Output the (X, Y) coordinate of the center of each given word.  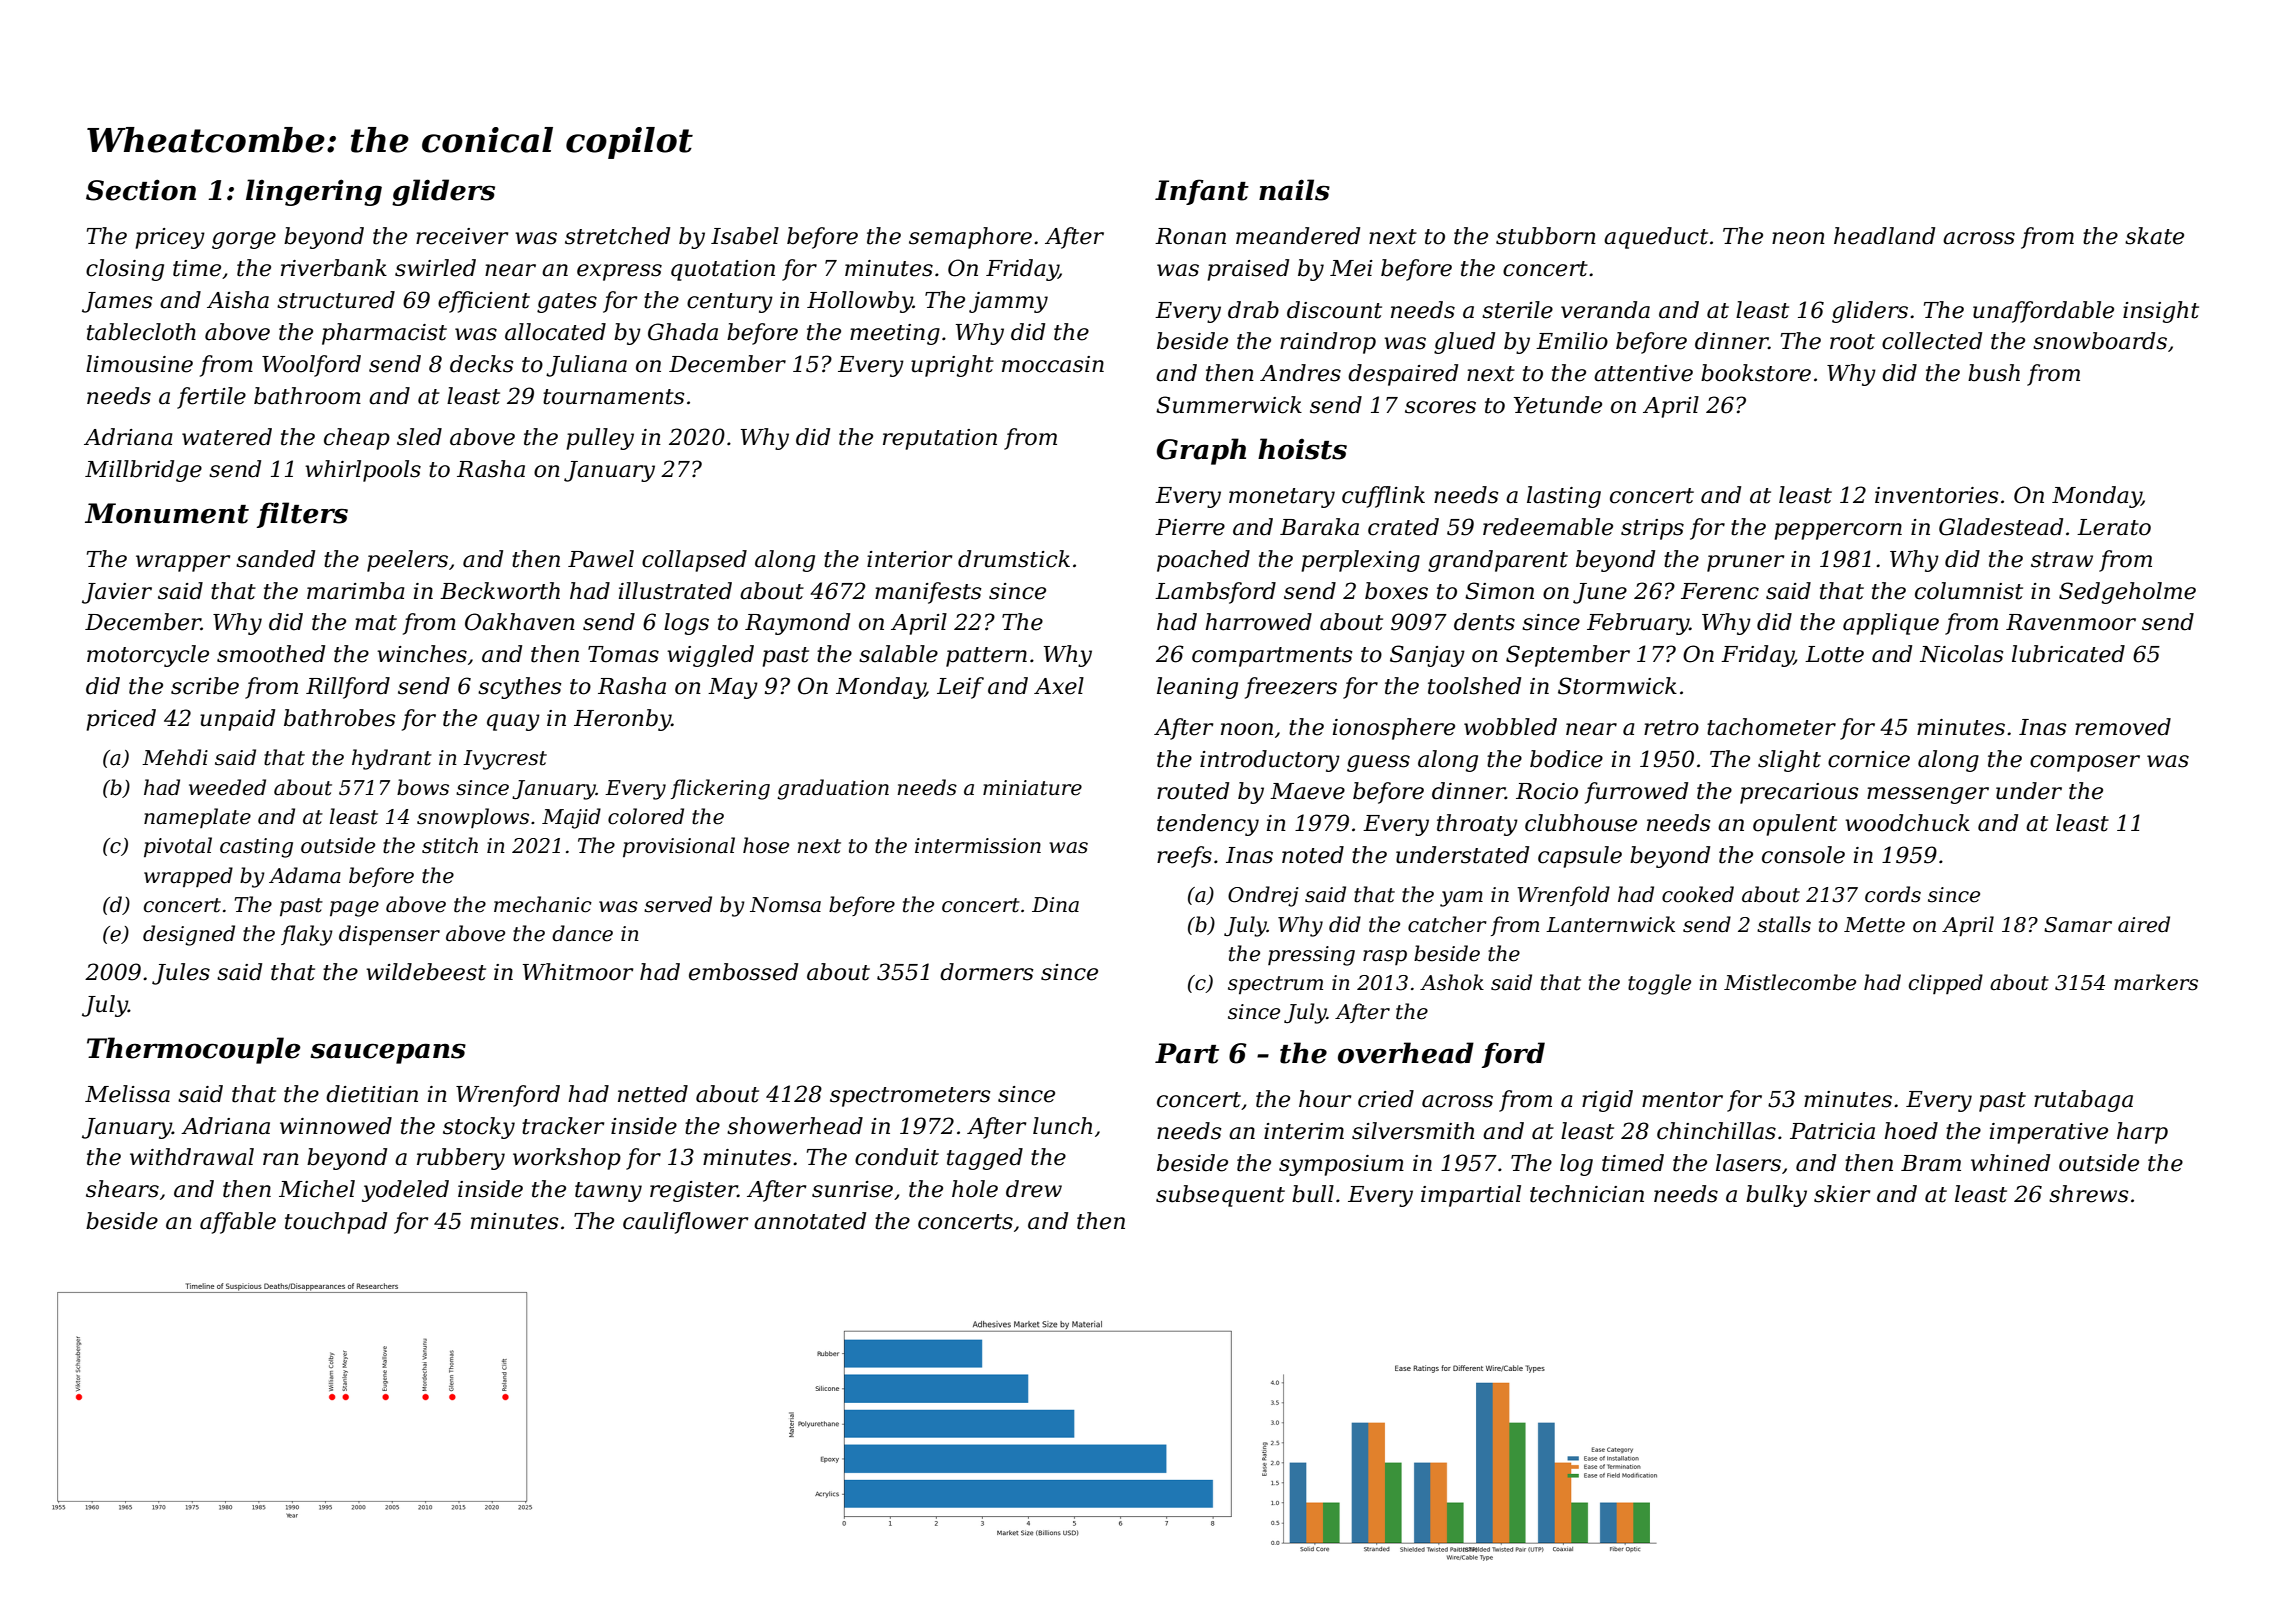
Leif (960, 688)
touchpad (336, 1223)
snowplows (473, 818)
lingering (314, 192)
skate (2154, 236)
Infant (1202, 192)
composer (2085, 763)
